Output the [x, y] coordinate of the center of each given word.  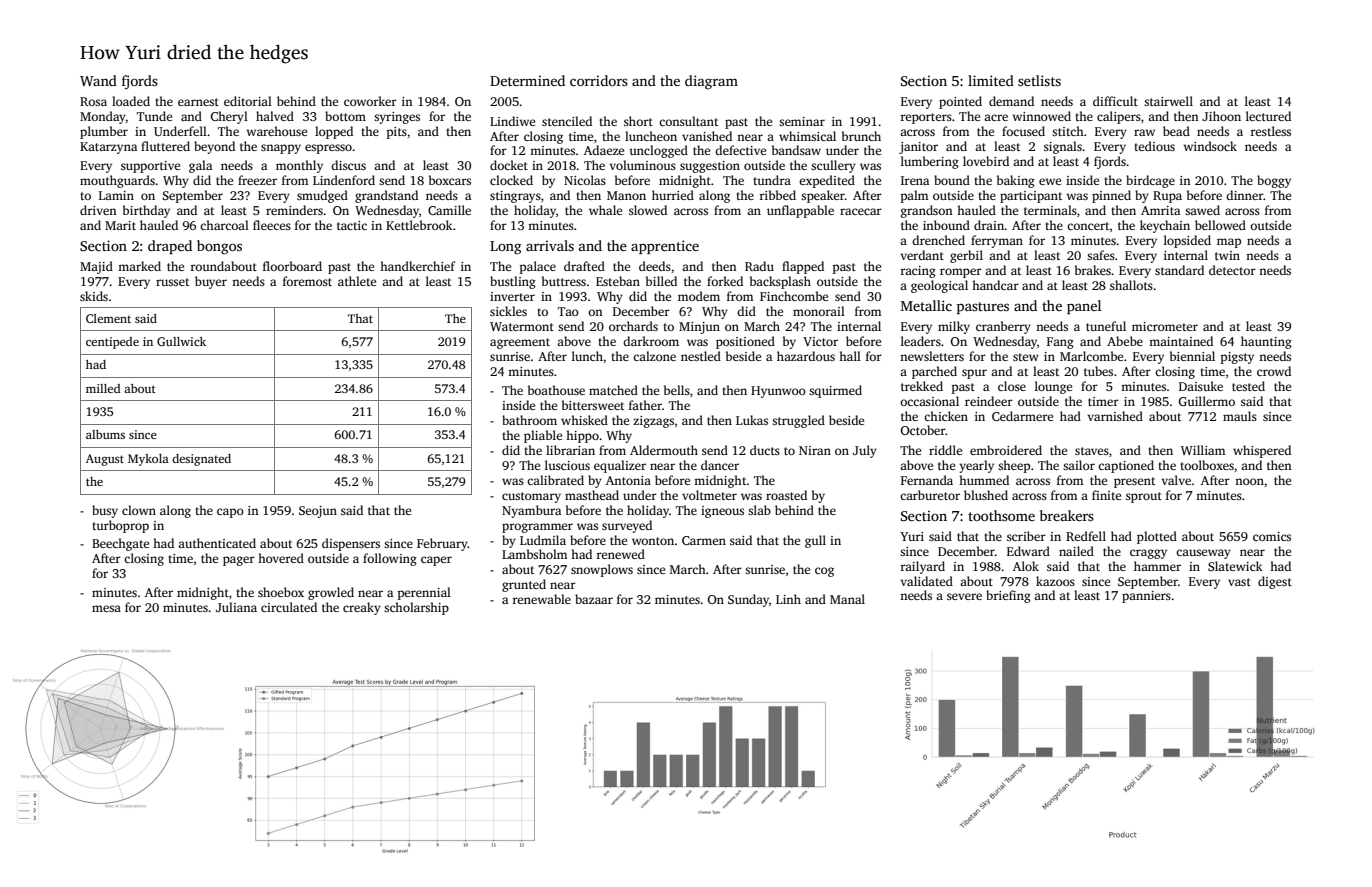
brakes [1093, 270]
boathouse [556, 390]
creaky [362, 608]
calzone [654, 356]
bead [1176, 131]
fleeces [272, 225]
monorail [819, 311]
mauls [1240, 416]
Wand [98, 80]
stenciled [567, 121]
